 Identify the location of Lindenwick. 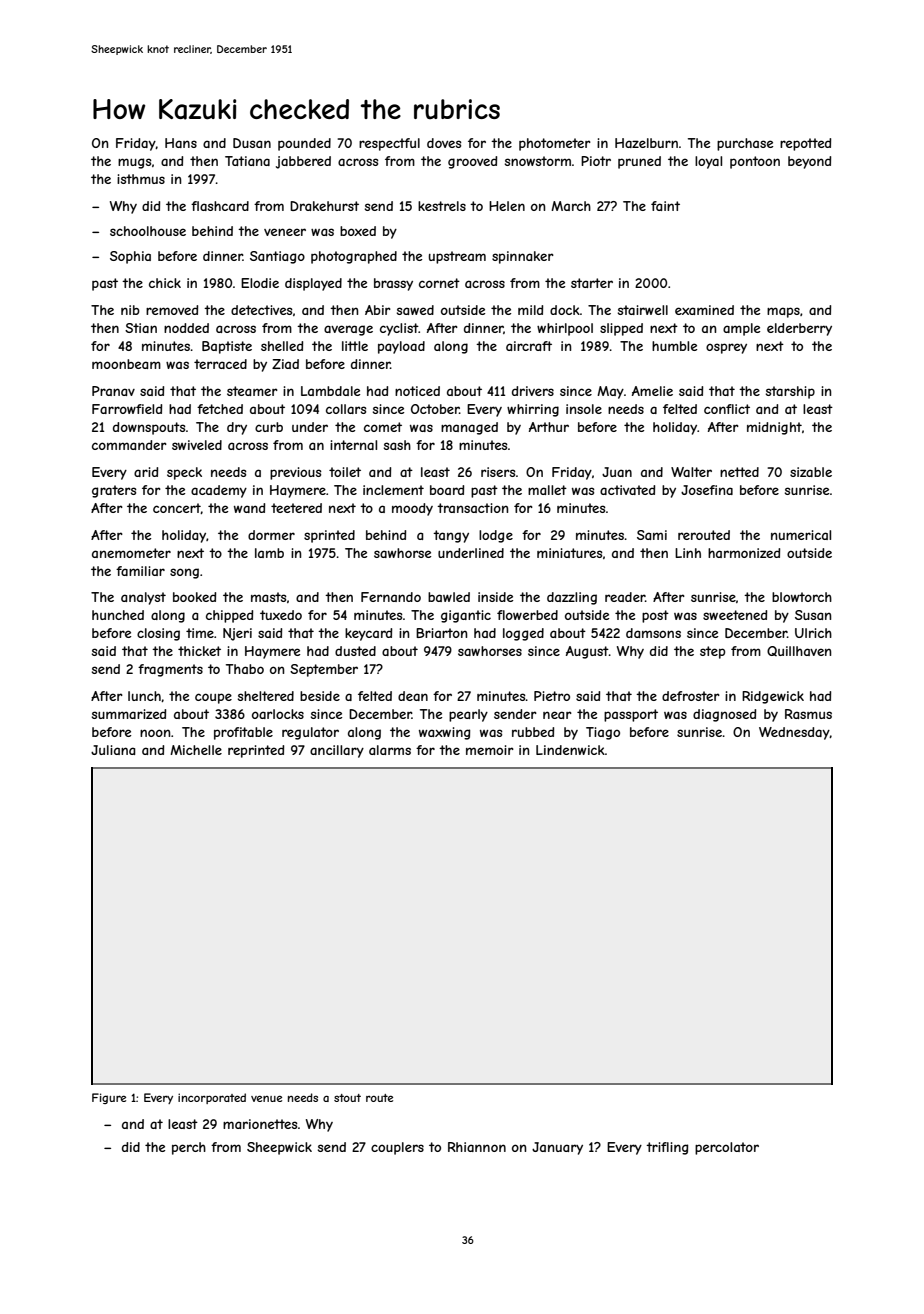
(570, 750).
